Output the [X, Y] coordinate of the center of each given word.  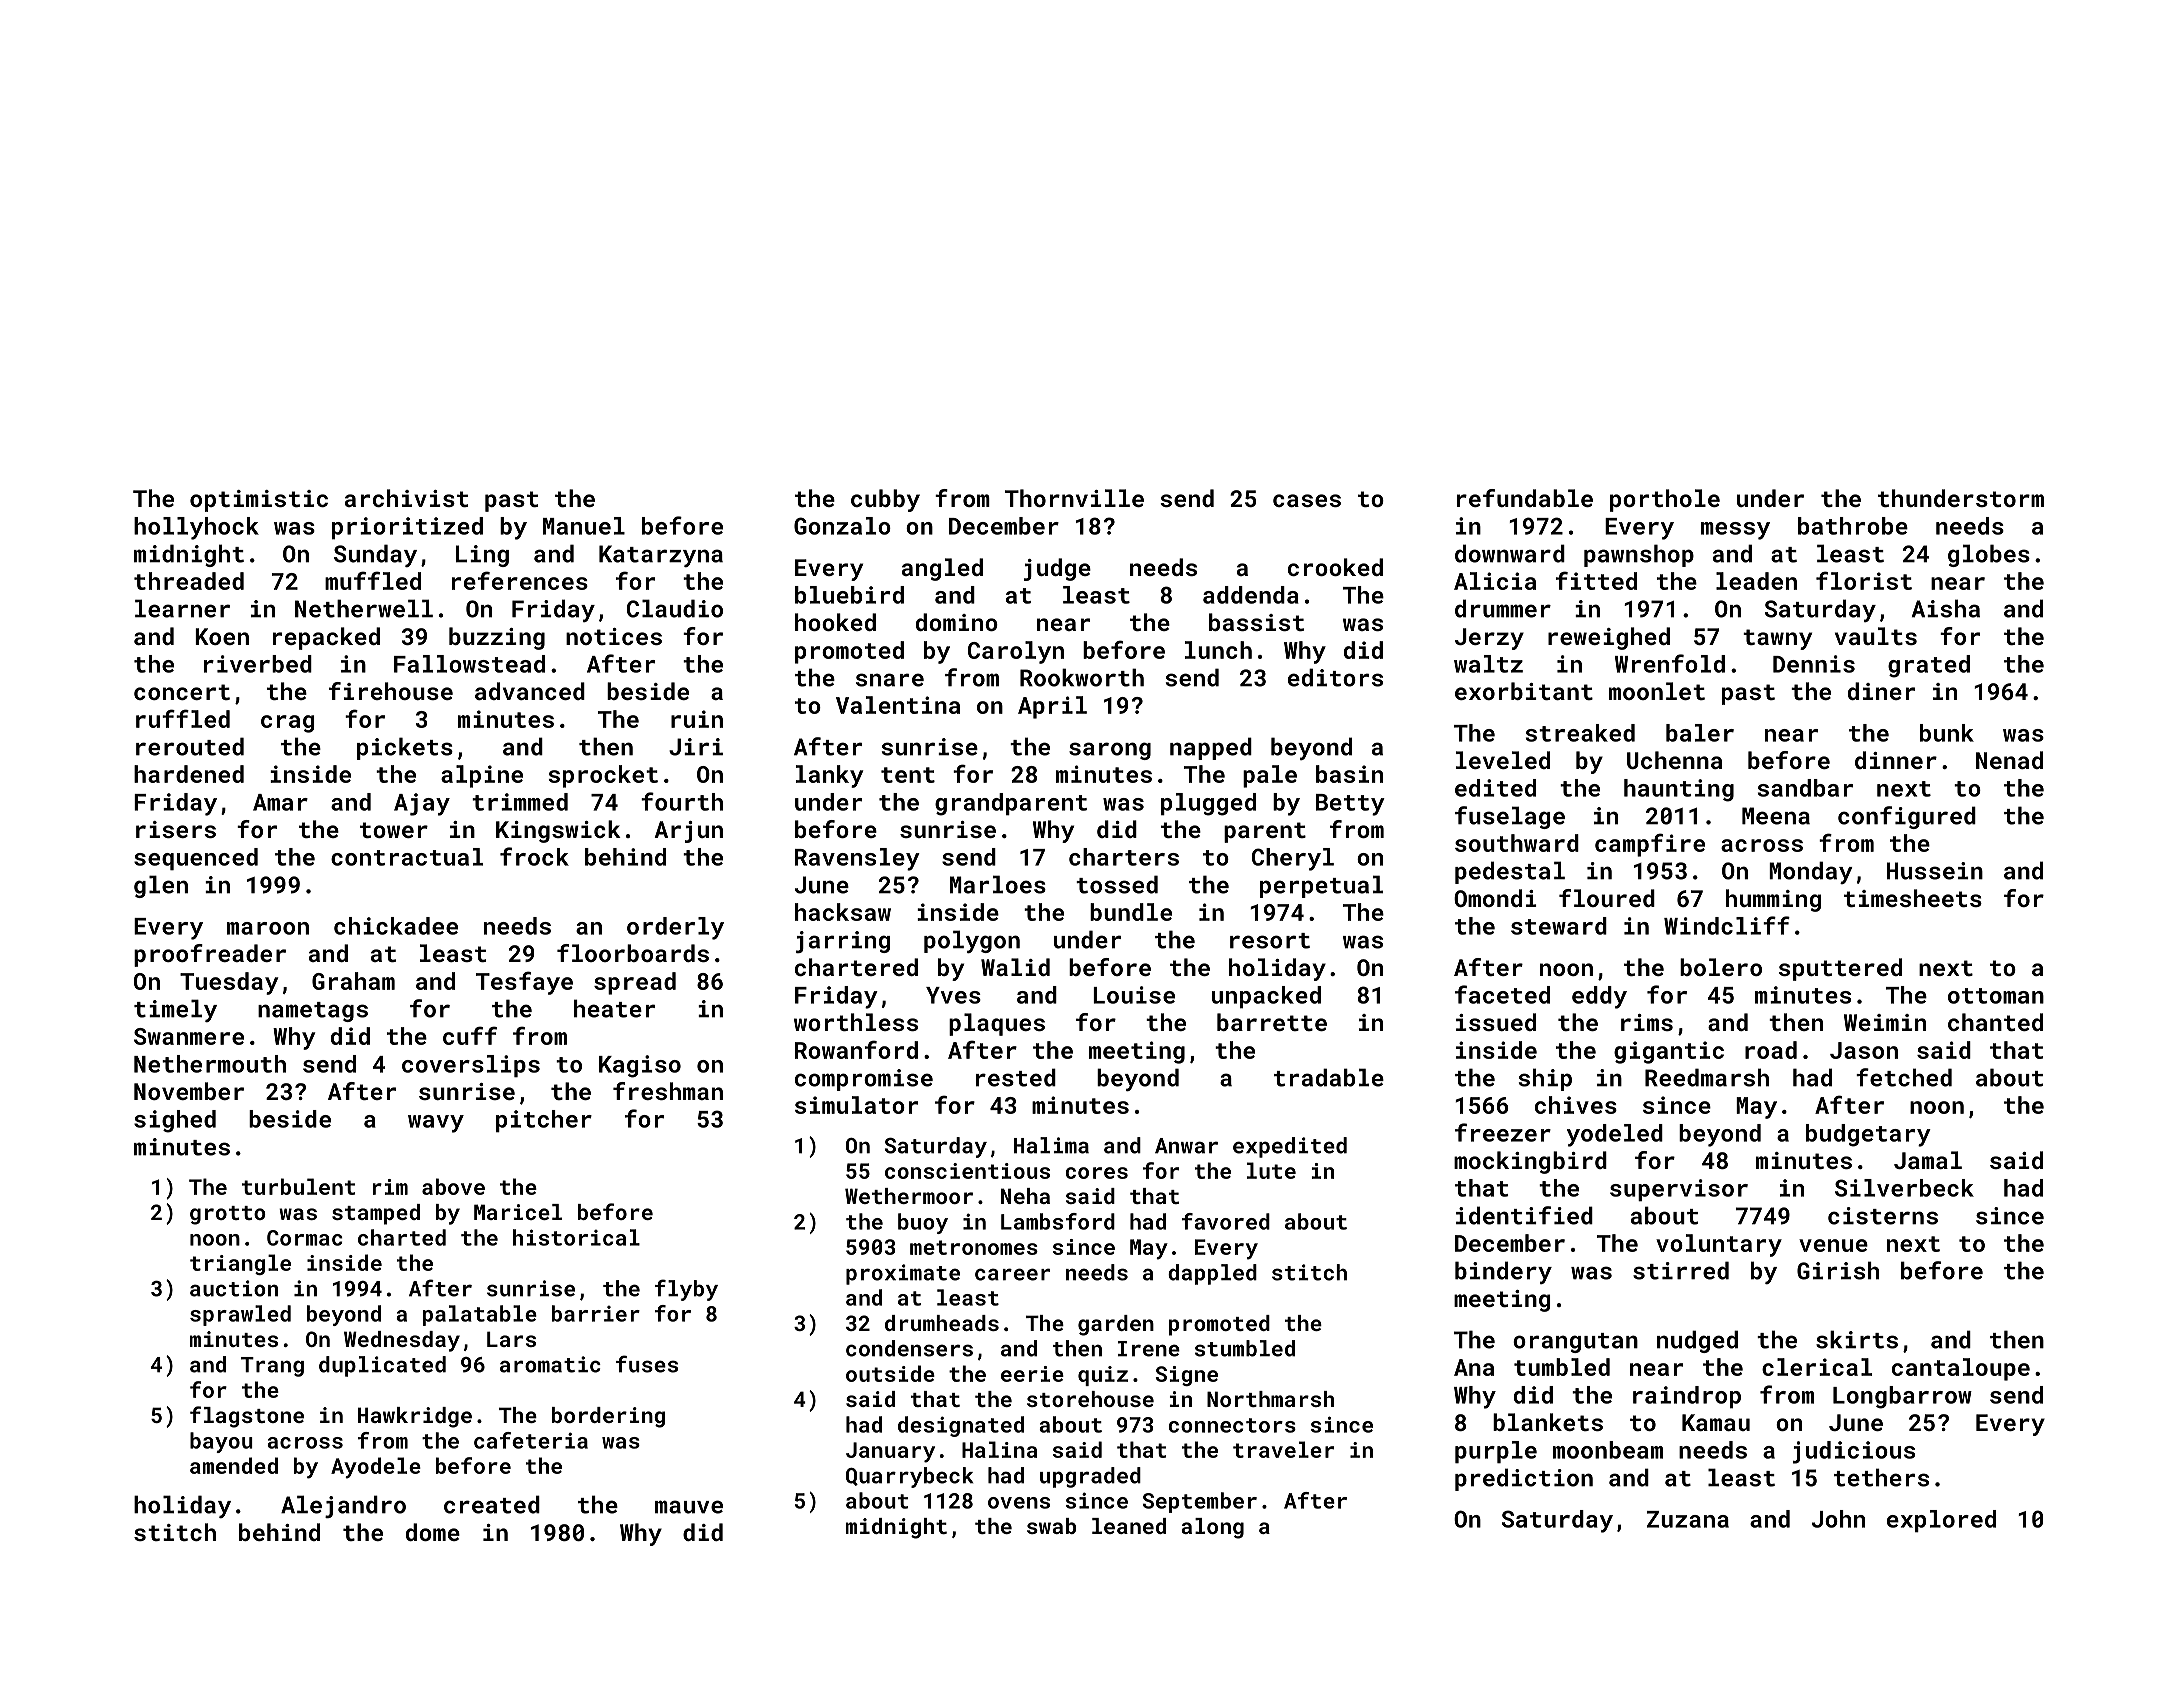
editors [1335, 677]
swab [1051, 1526]
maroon [268, 928]
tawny [1777, 639]
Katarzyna [661, 556]
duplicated [382, 1366]
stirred [1681, 1270]
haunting [1679, 790]
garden [1116, 1325]
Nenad [2009, 760]
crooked [1335, 567]
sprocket [603, 776]
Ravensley [857, 859]
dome [433, 1532]
